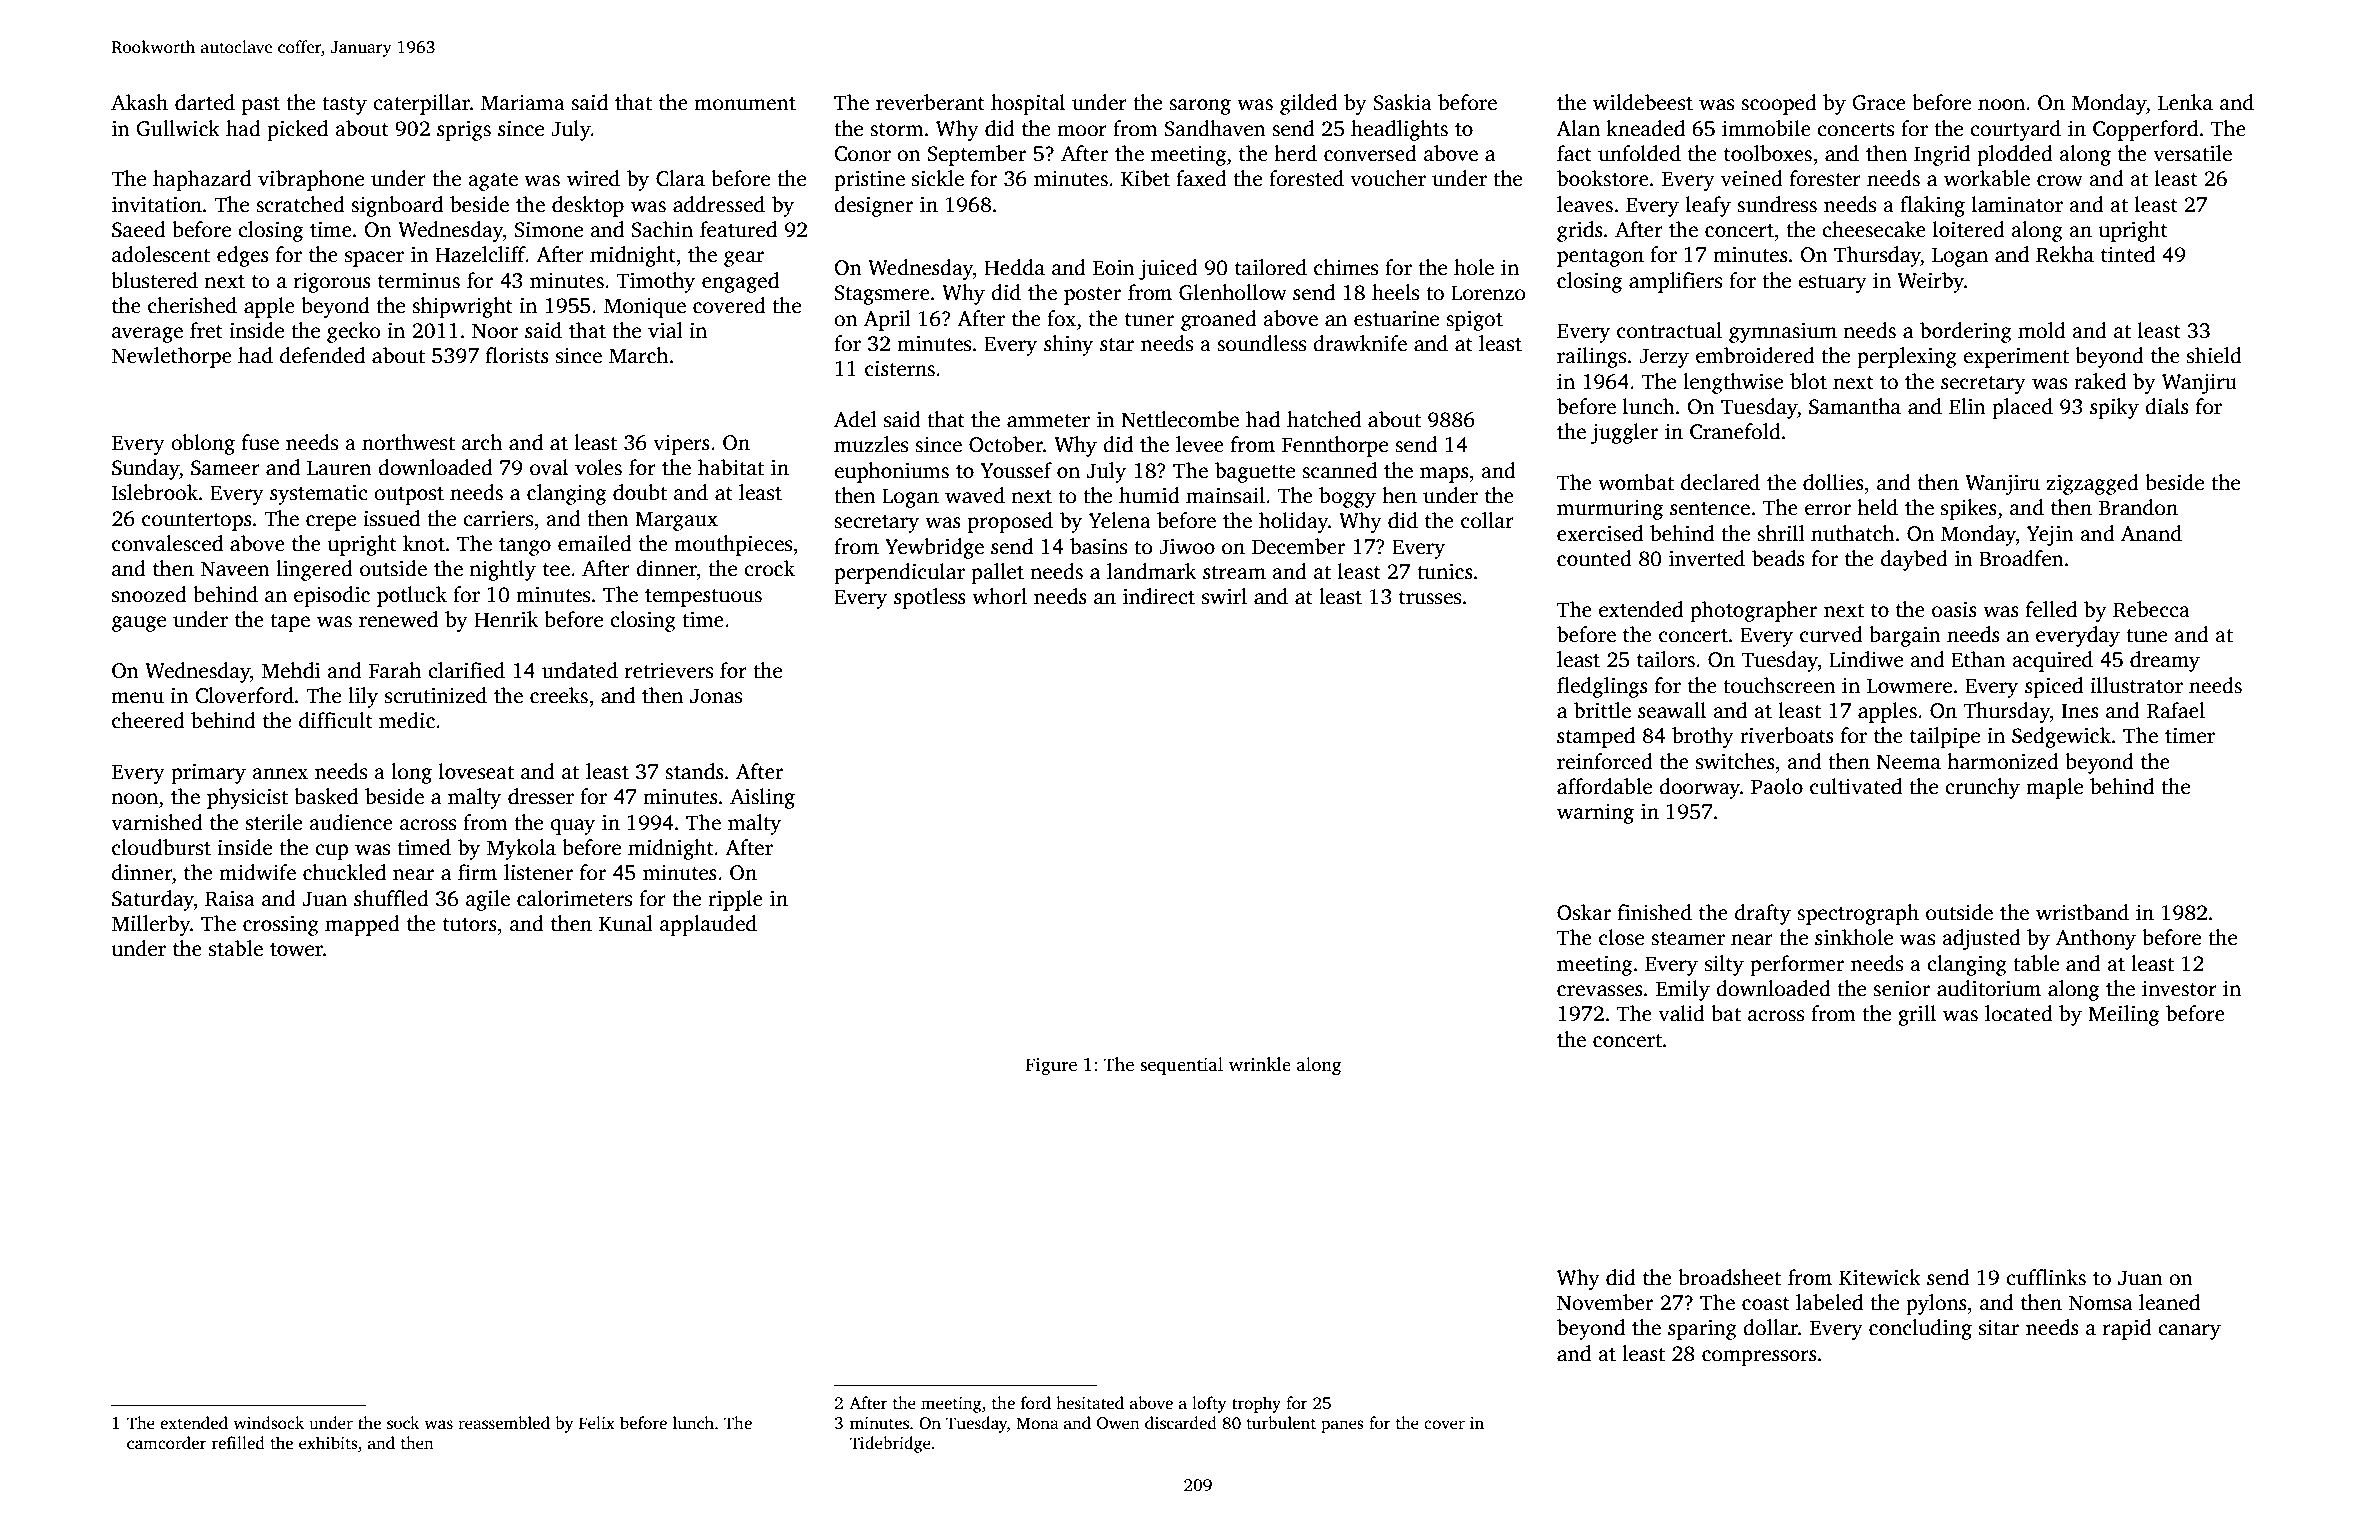 Image resolution: width=2367 pixels, height=1532 pixels. I want to click on applauded, so click(708, 925).
